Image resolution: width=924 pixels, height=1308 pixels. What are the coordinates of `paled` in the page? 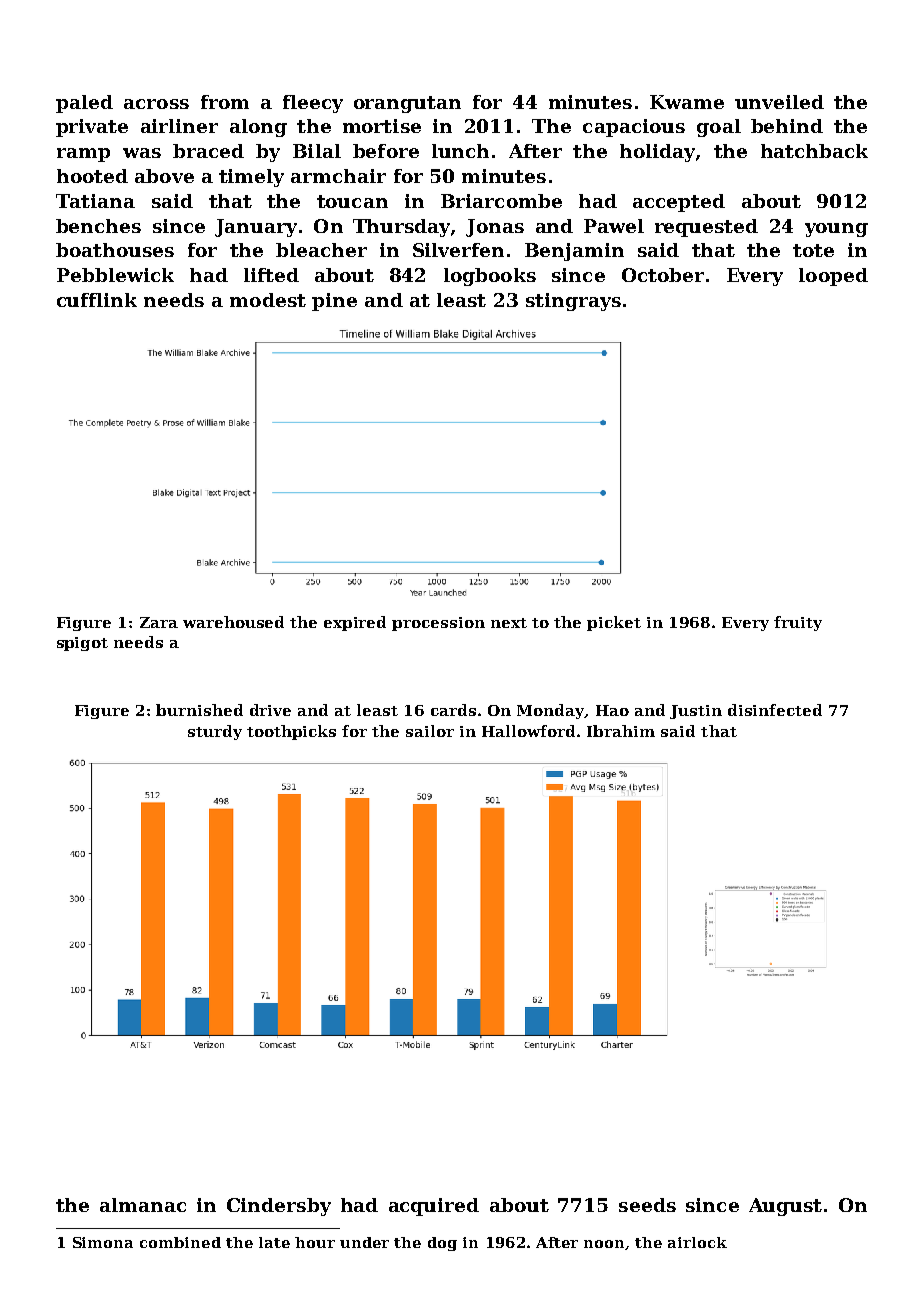 It's located at (84, 104).
